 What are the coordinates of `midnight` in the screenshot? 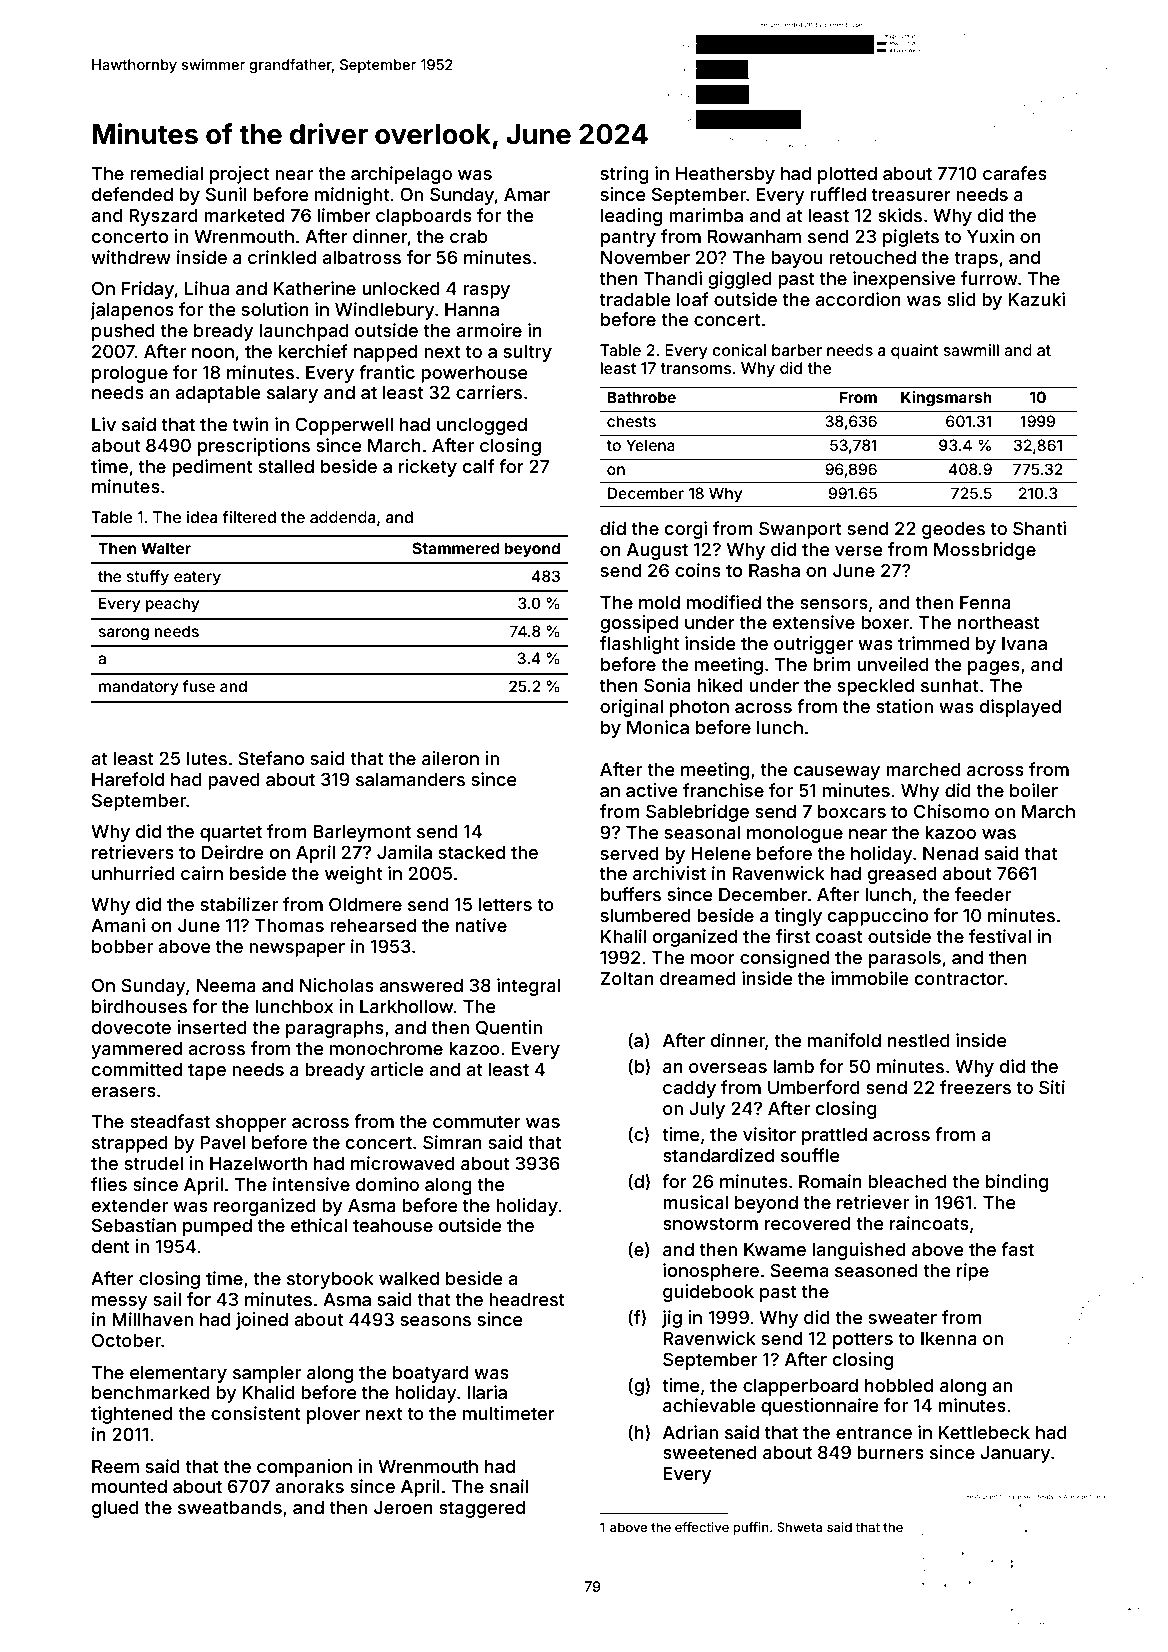 It's located at (352, 196).
